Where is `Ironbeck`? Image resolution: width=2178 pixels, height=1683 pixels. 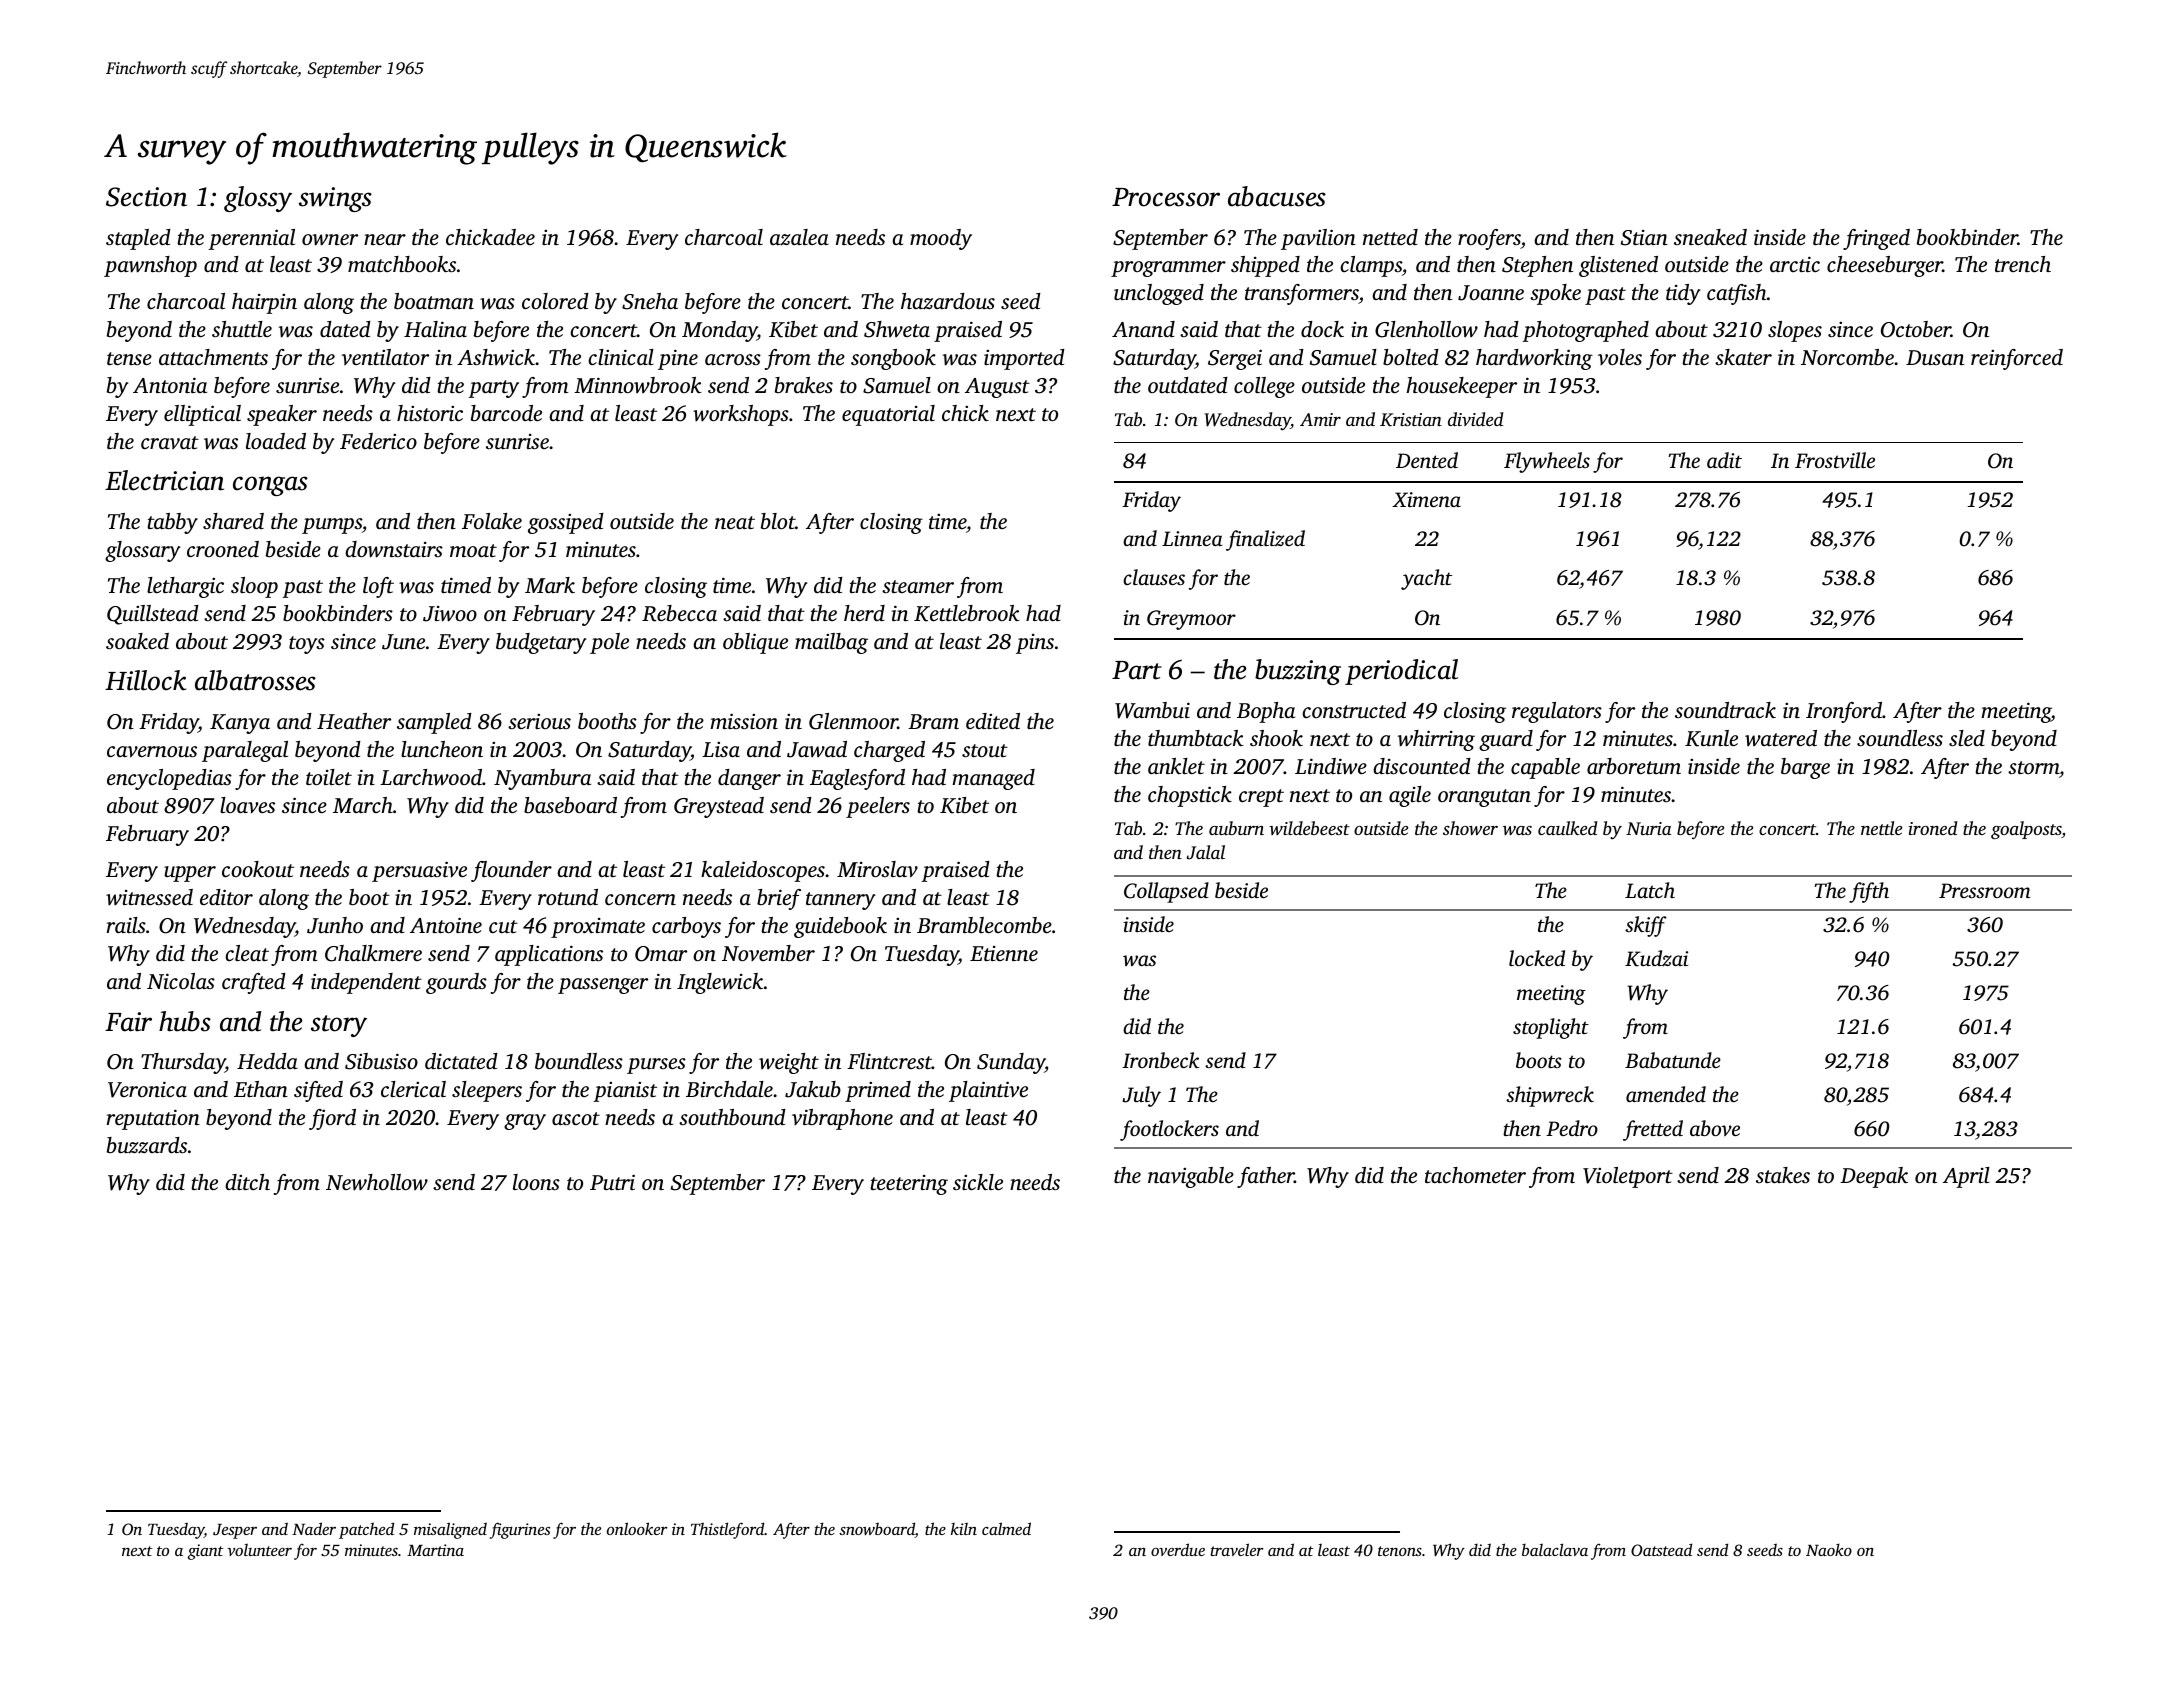
Ironbeck is located at coordinates (1160, 1060).
